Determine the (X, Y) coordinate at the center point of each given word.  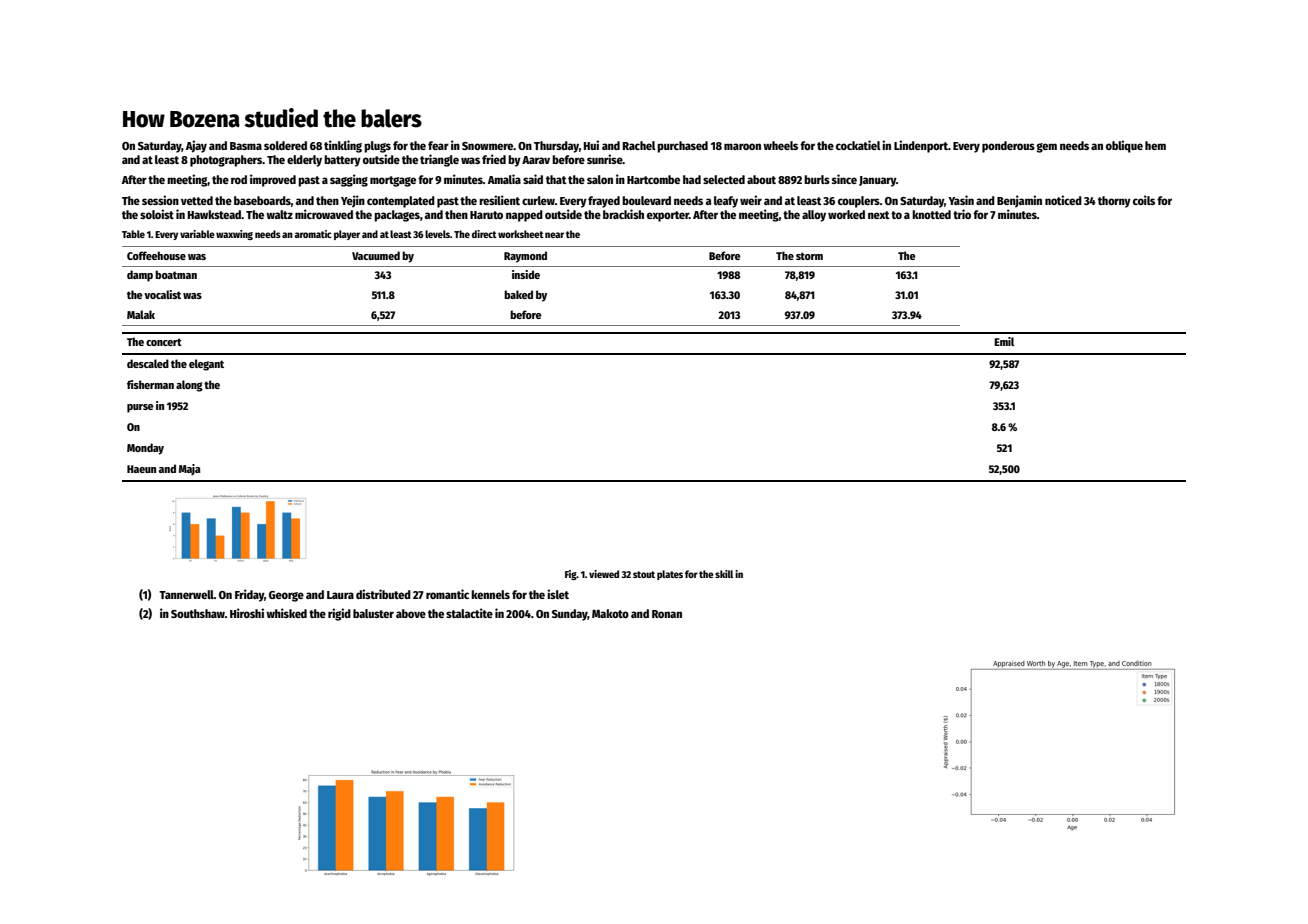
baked (518, 294)
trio (962, 214)
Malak (141, 314)
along (189, 386)
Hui (591, 145)
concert (164, 342)
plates (670, 575)
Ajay (196, 146)
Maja (190, 469)
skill (724, 574)
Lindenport (921, 146)
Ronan (667, 614)
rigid (339, 614)
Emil (1004, 341)
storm (809, 256)
